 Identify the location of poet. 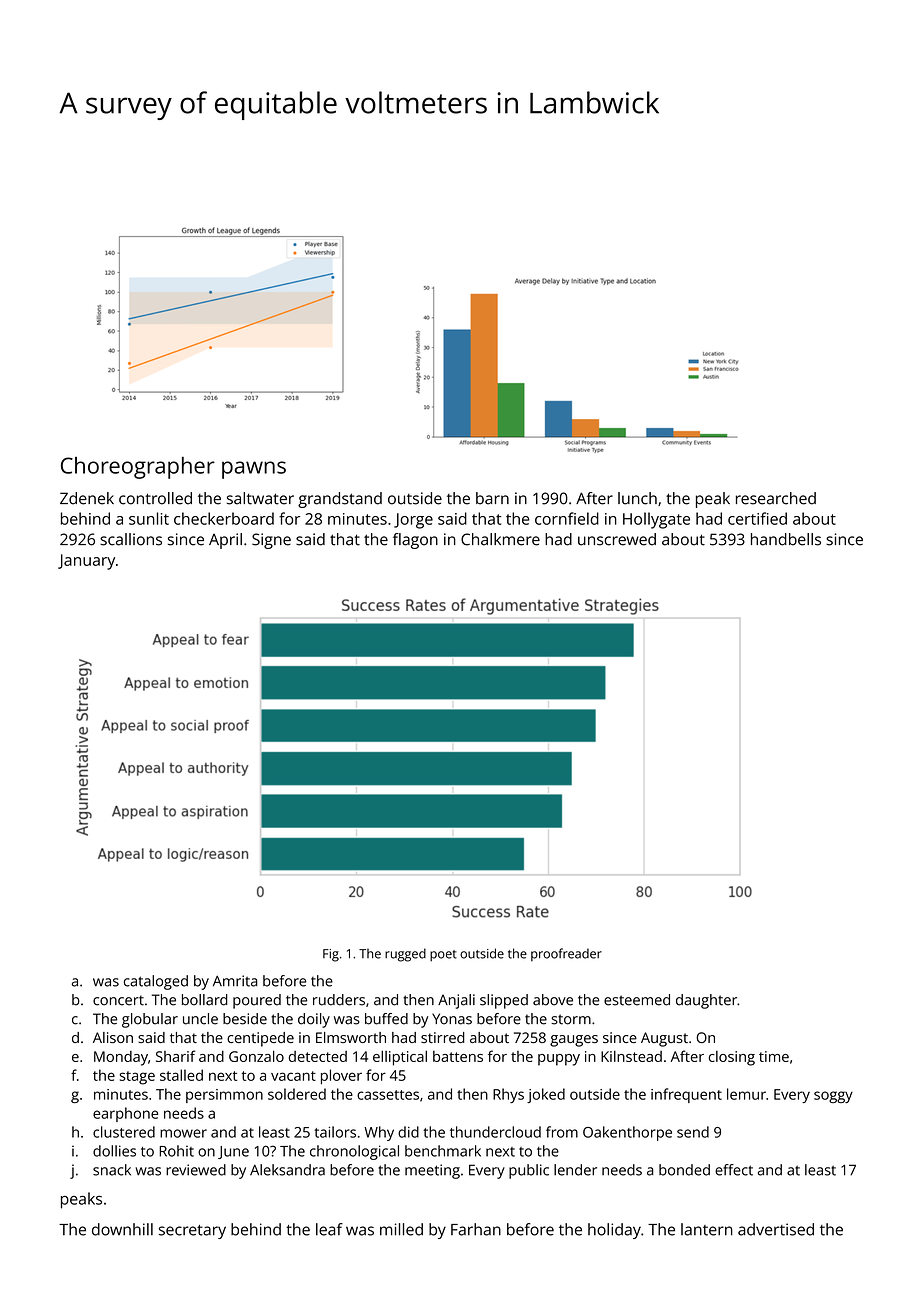
(443, 955).
